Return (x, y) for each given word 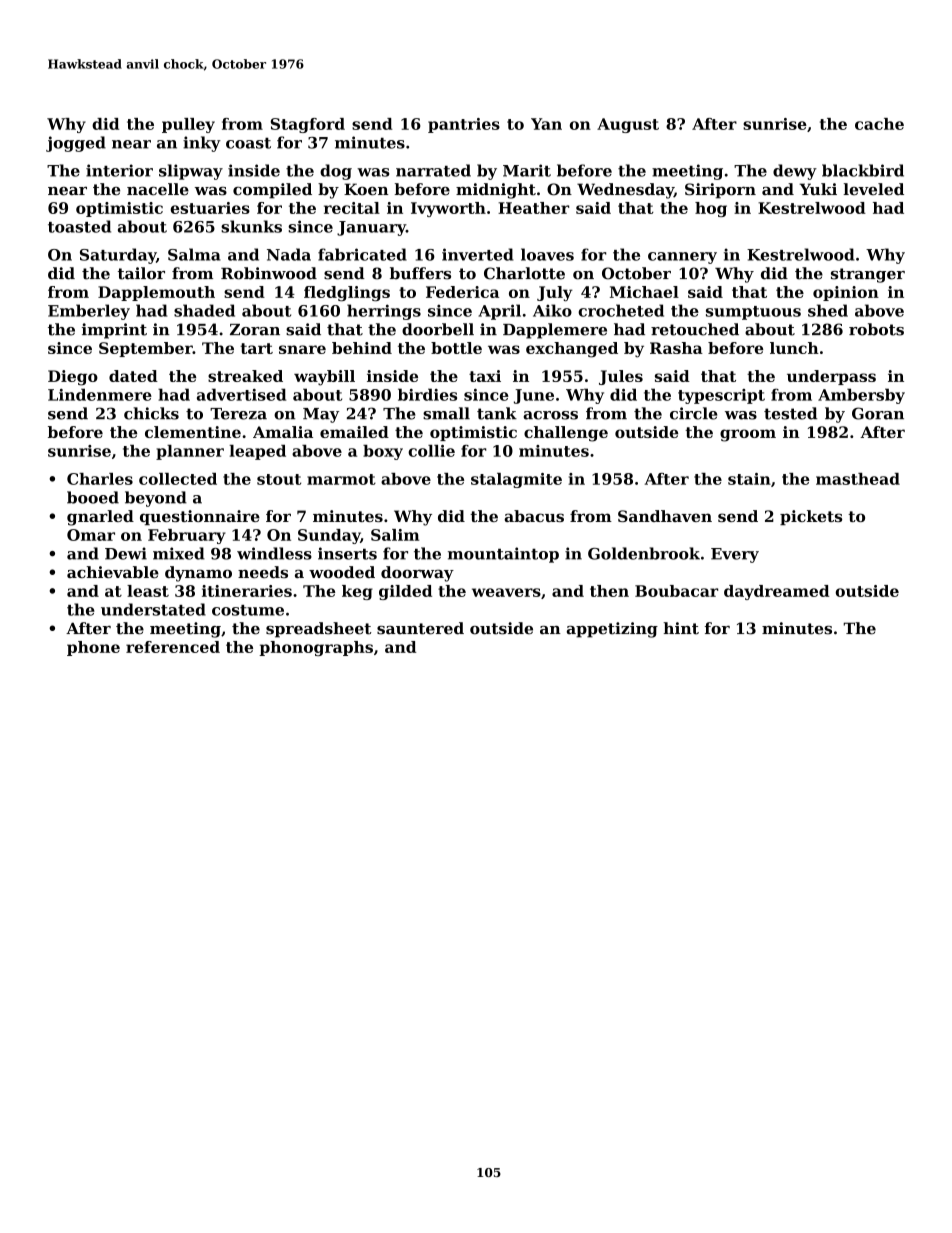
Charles (100, 479)
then (609, 591)
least (148, 591)
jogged (76, 144)
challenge (566, 434)
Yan (546, 124)
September (146, 349)
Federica (462, 292)
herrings (384, 312)
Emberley (89, 312)
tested (790, 413)
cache (879, 124)
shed (828, 310)
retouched (695, 329)
